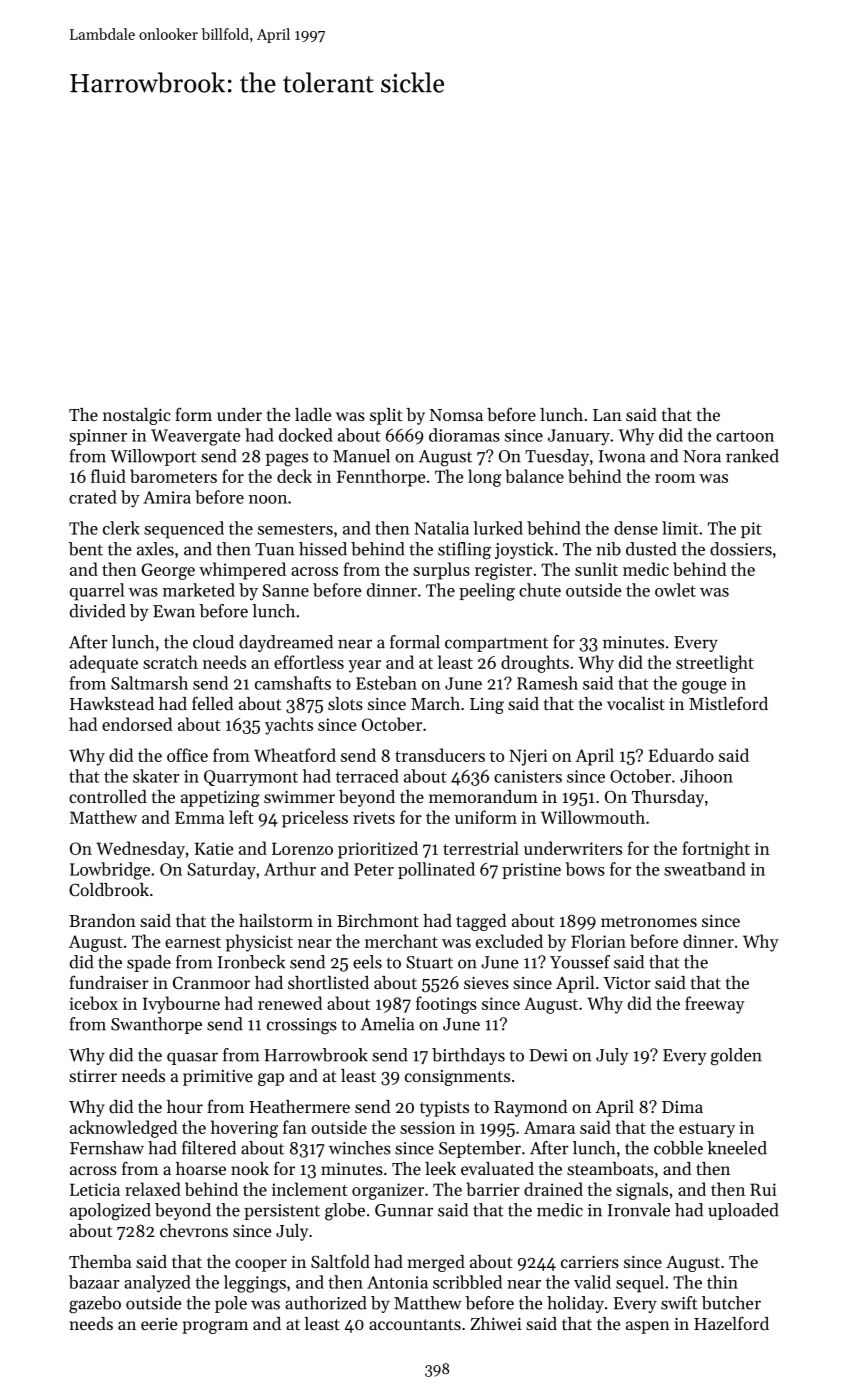 The image size is (849, 1400). Describe the element at coordinates (194, 1230) in the image. I see `chevrons` at that location.
